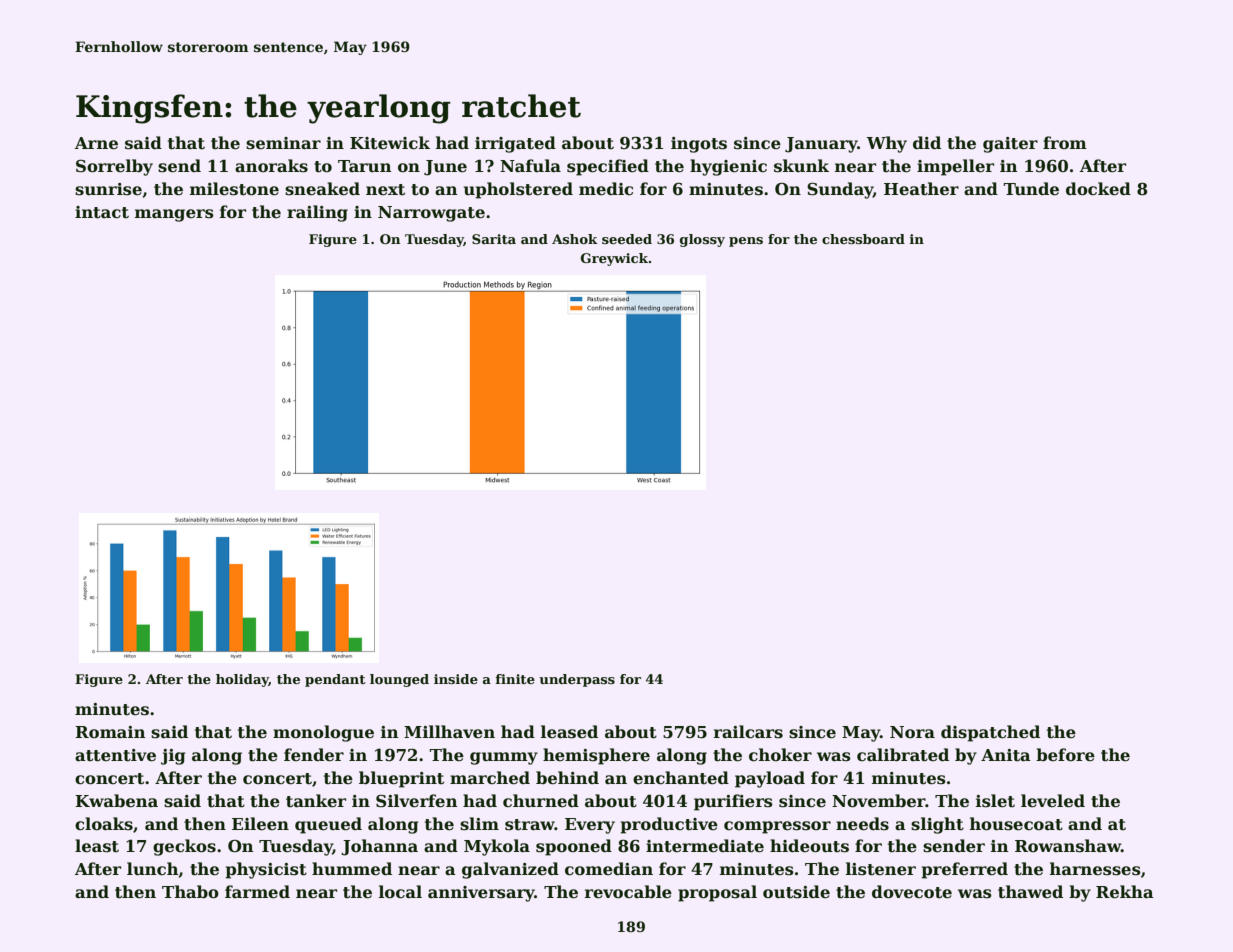 The image size is (1233, 952). I want to click on Rekha, so click(1125, 892).
